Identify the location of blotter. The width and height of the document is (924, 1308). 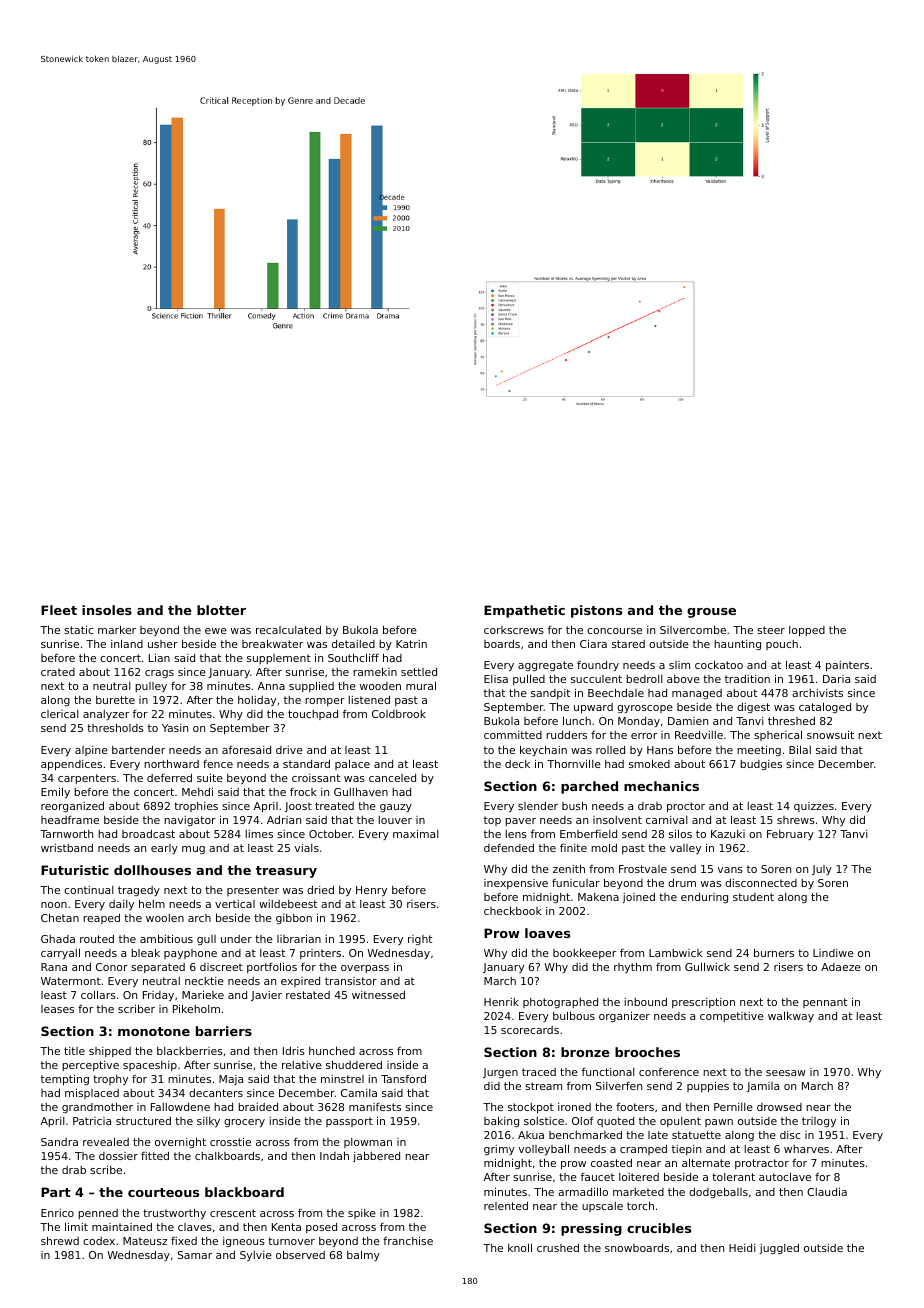
(221, 610).
